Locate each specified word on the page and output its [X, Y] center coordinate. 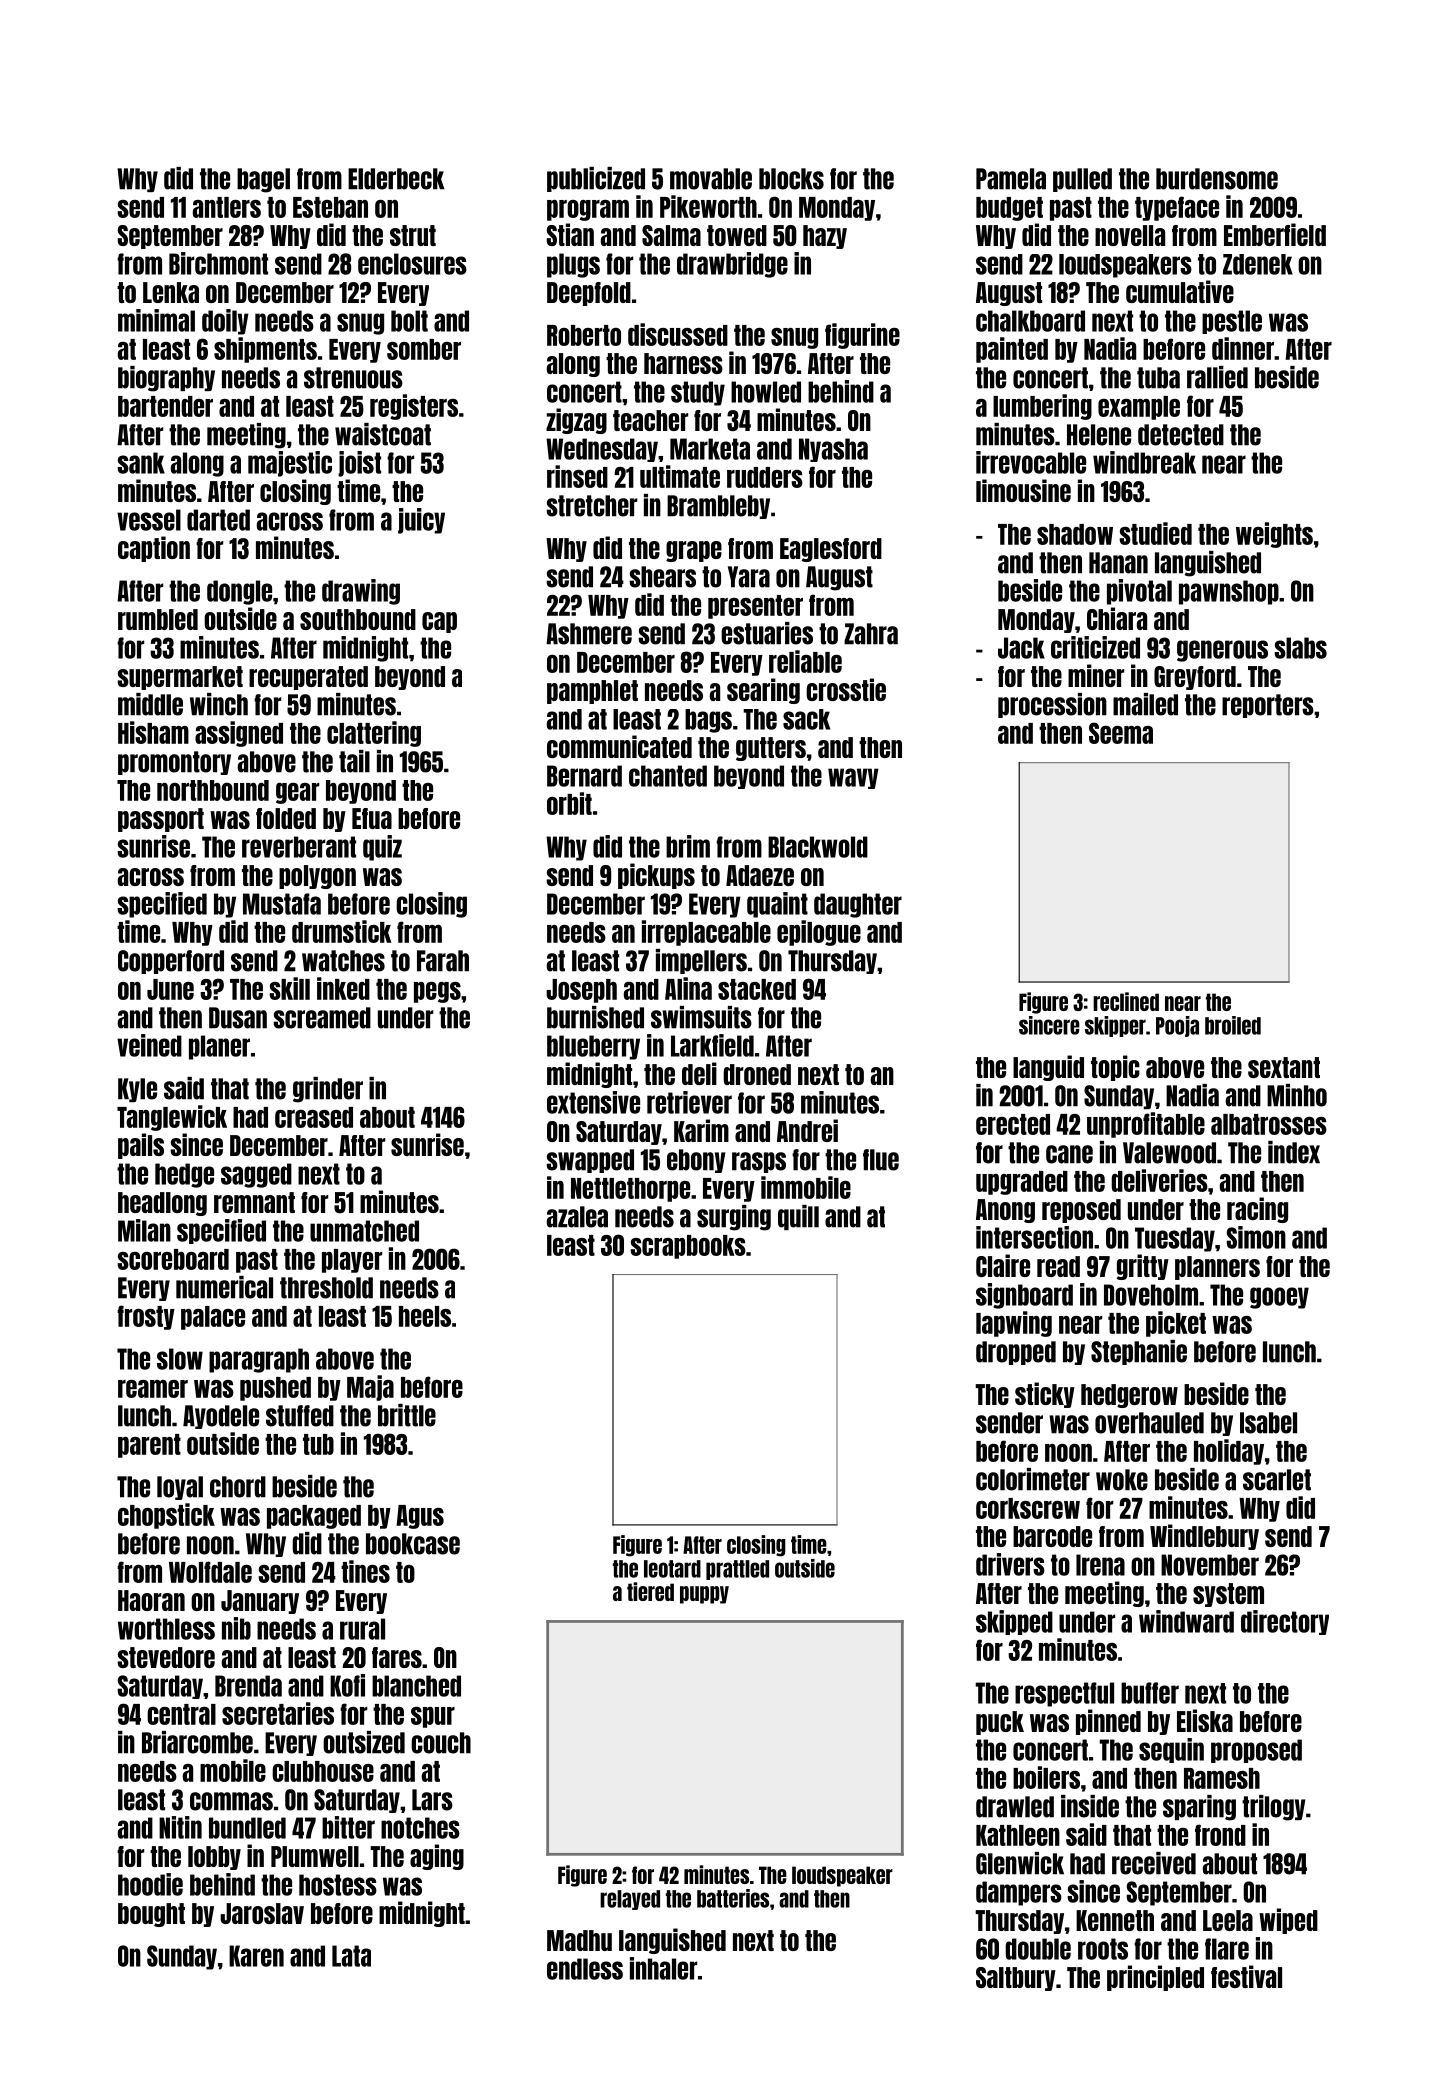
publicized [596, 179]
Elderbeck [396, 179]
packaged [314, 1517]
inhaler [663, 1968]
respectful [1064, 1694]
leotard [672, 1569]
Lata [351, 1956]
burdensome [1217, 179]
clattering [374, 734]
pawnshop [1229, 592]
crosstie [846, 689]
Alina [688, 988]
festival [1246, 1976]
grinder [328, 1090]
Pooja [1177, 1026]
